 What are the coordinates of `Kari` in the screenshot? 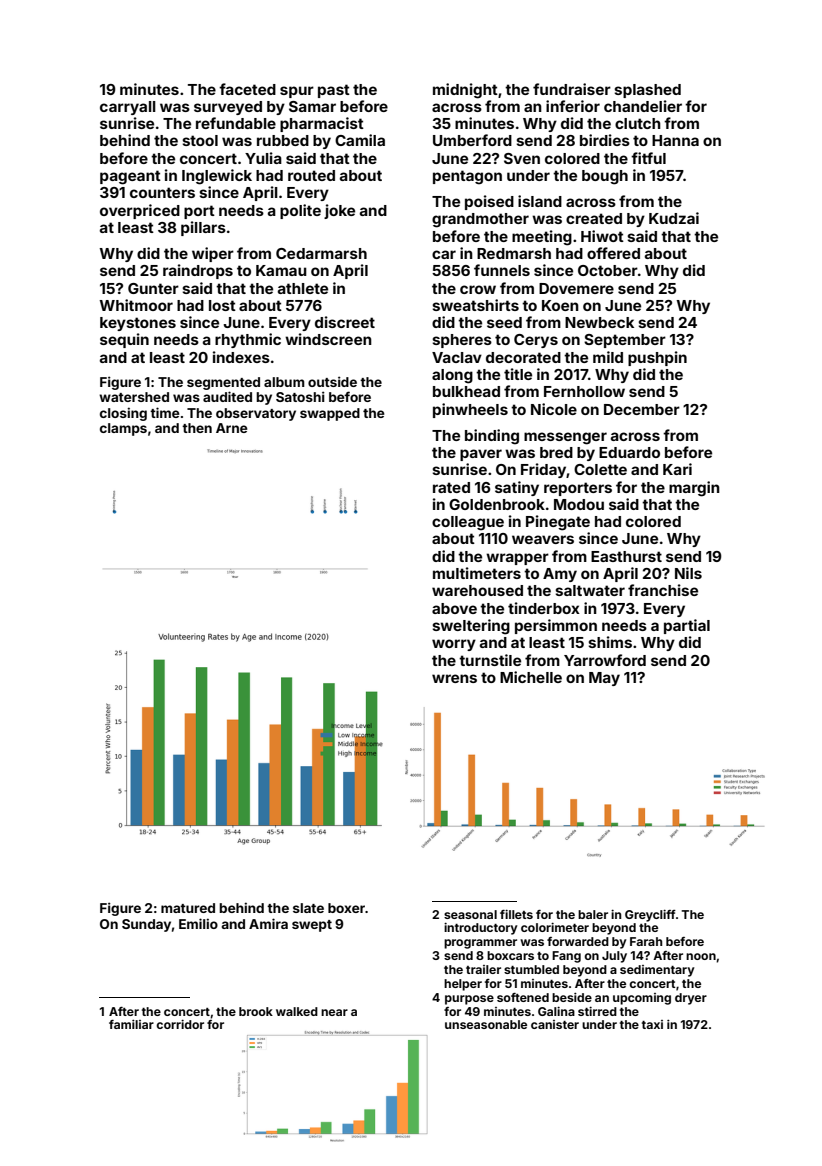 It's located at (677, 469).
